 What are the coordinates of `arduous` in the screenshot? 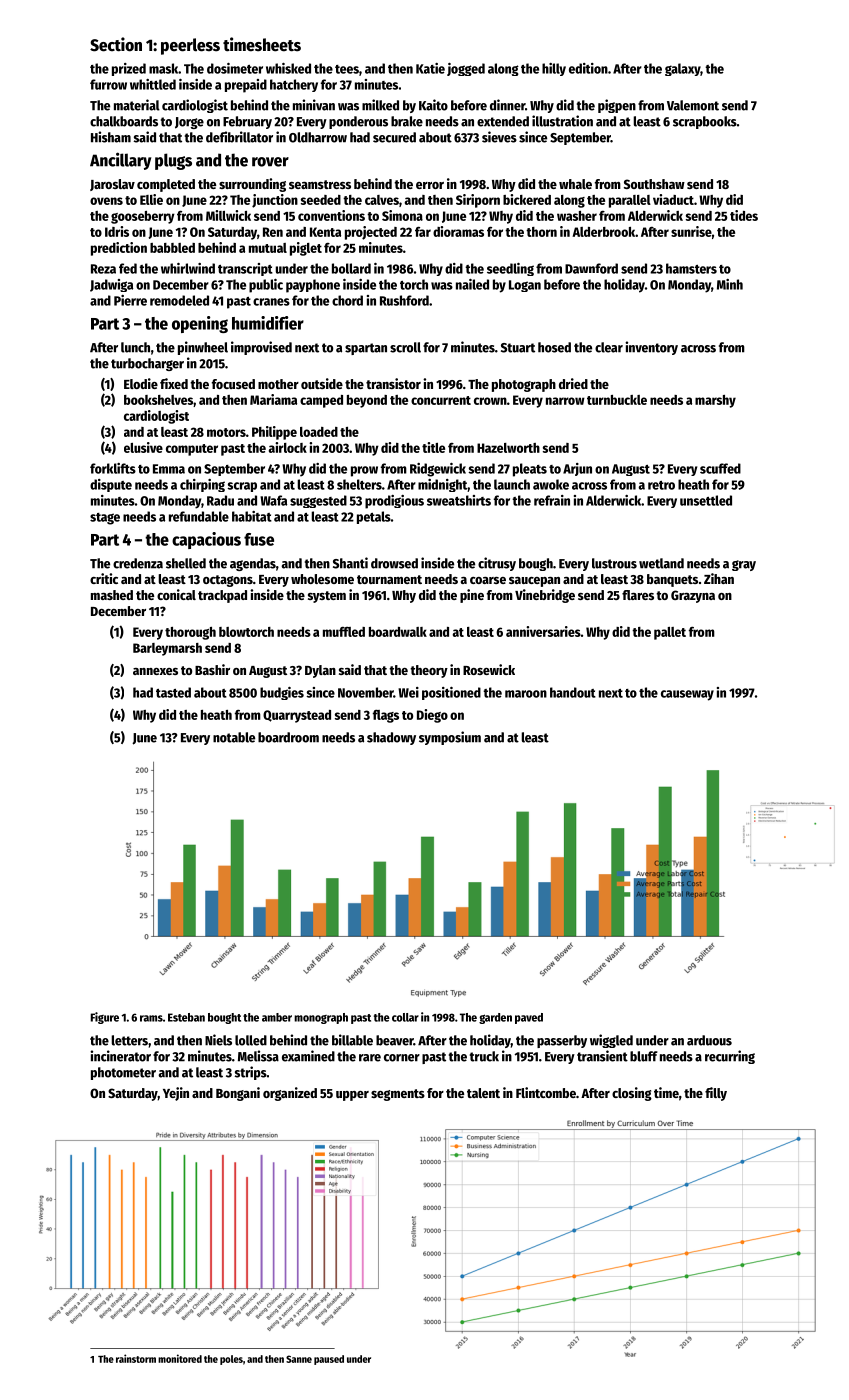 It's located at (709, 1040).
